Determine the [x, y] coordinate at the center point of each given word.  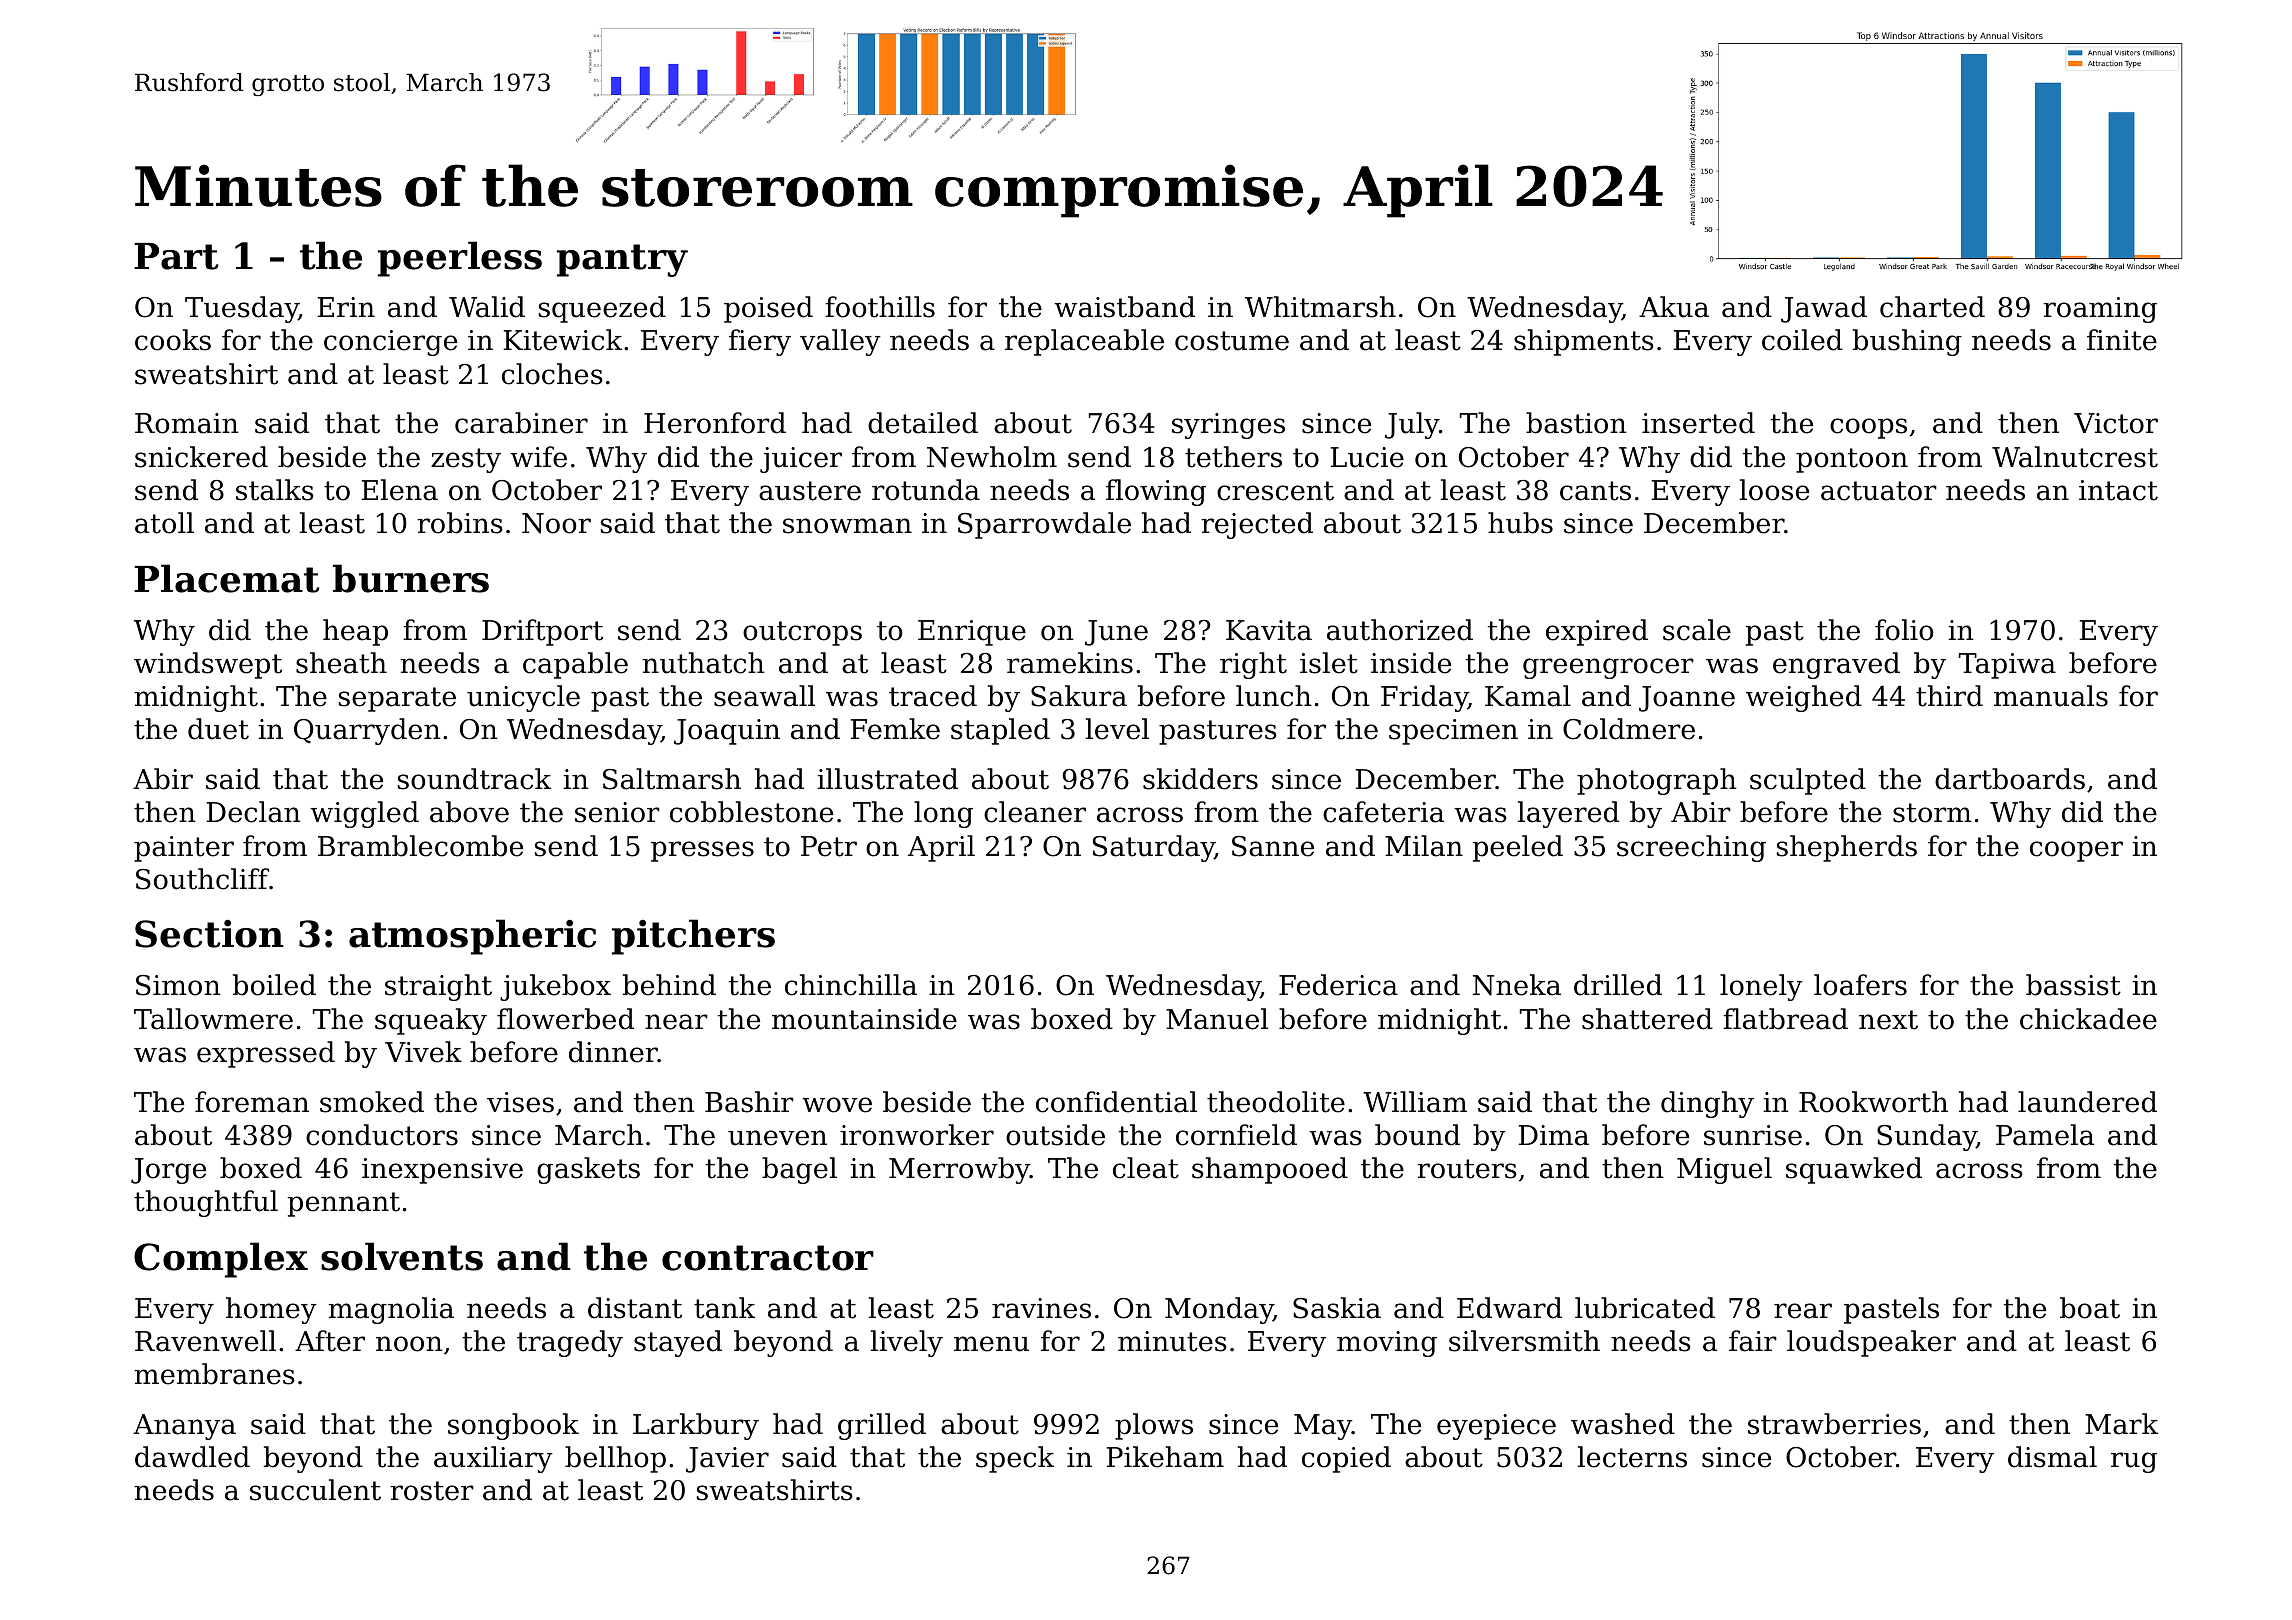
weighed [1804, 698]
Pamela [2045, 1135]
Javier [727, 1460]
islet [1329, 663]
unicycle [523, 698]
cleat [1146, 1168]
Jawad [1824, 309]
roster [432, 1491]
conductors [382, 1135]
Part [176, 256]
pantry [622, 260]
